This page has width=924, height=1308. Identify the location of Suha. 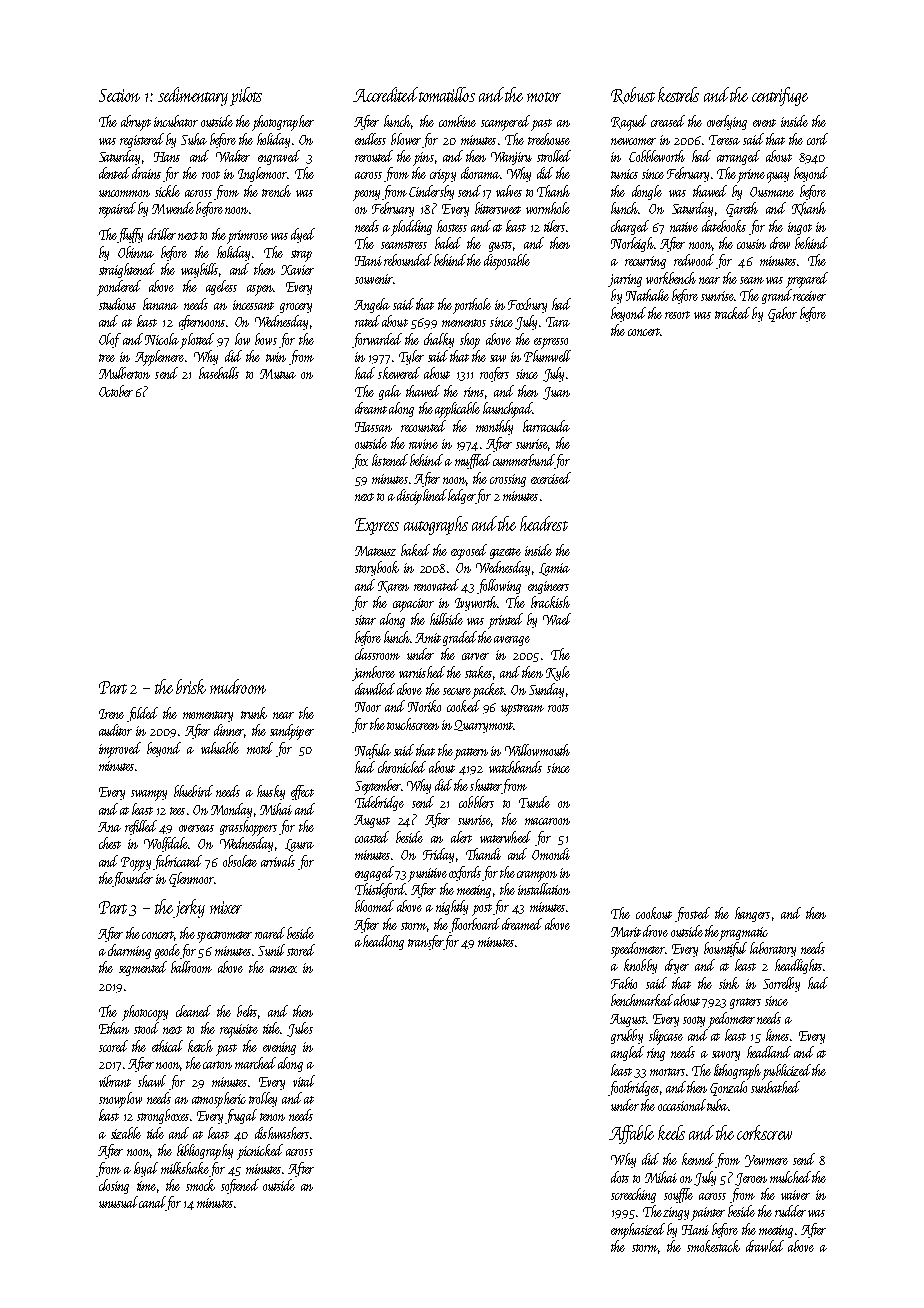
(194, 139).
